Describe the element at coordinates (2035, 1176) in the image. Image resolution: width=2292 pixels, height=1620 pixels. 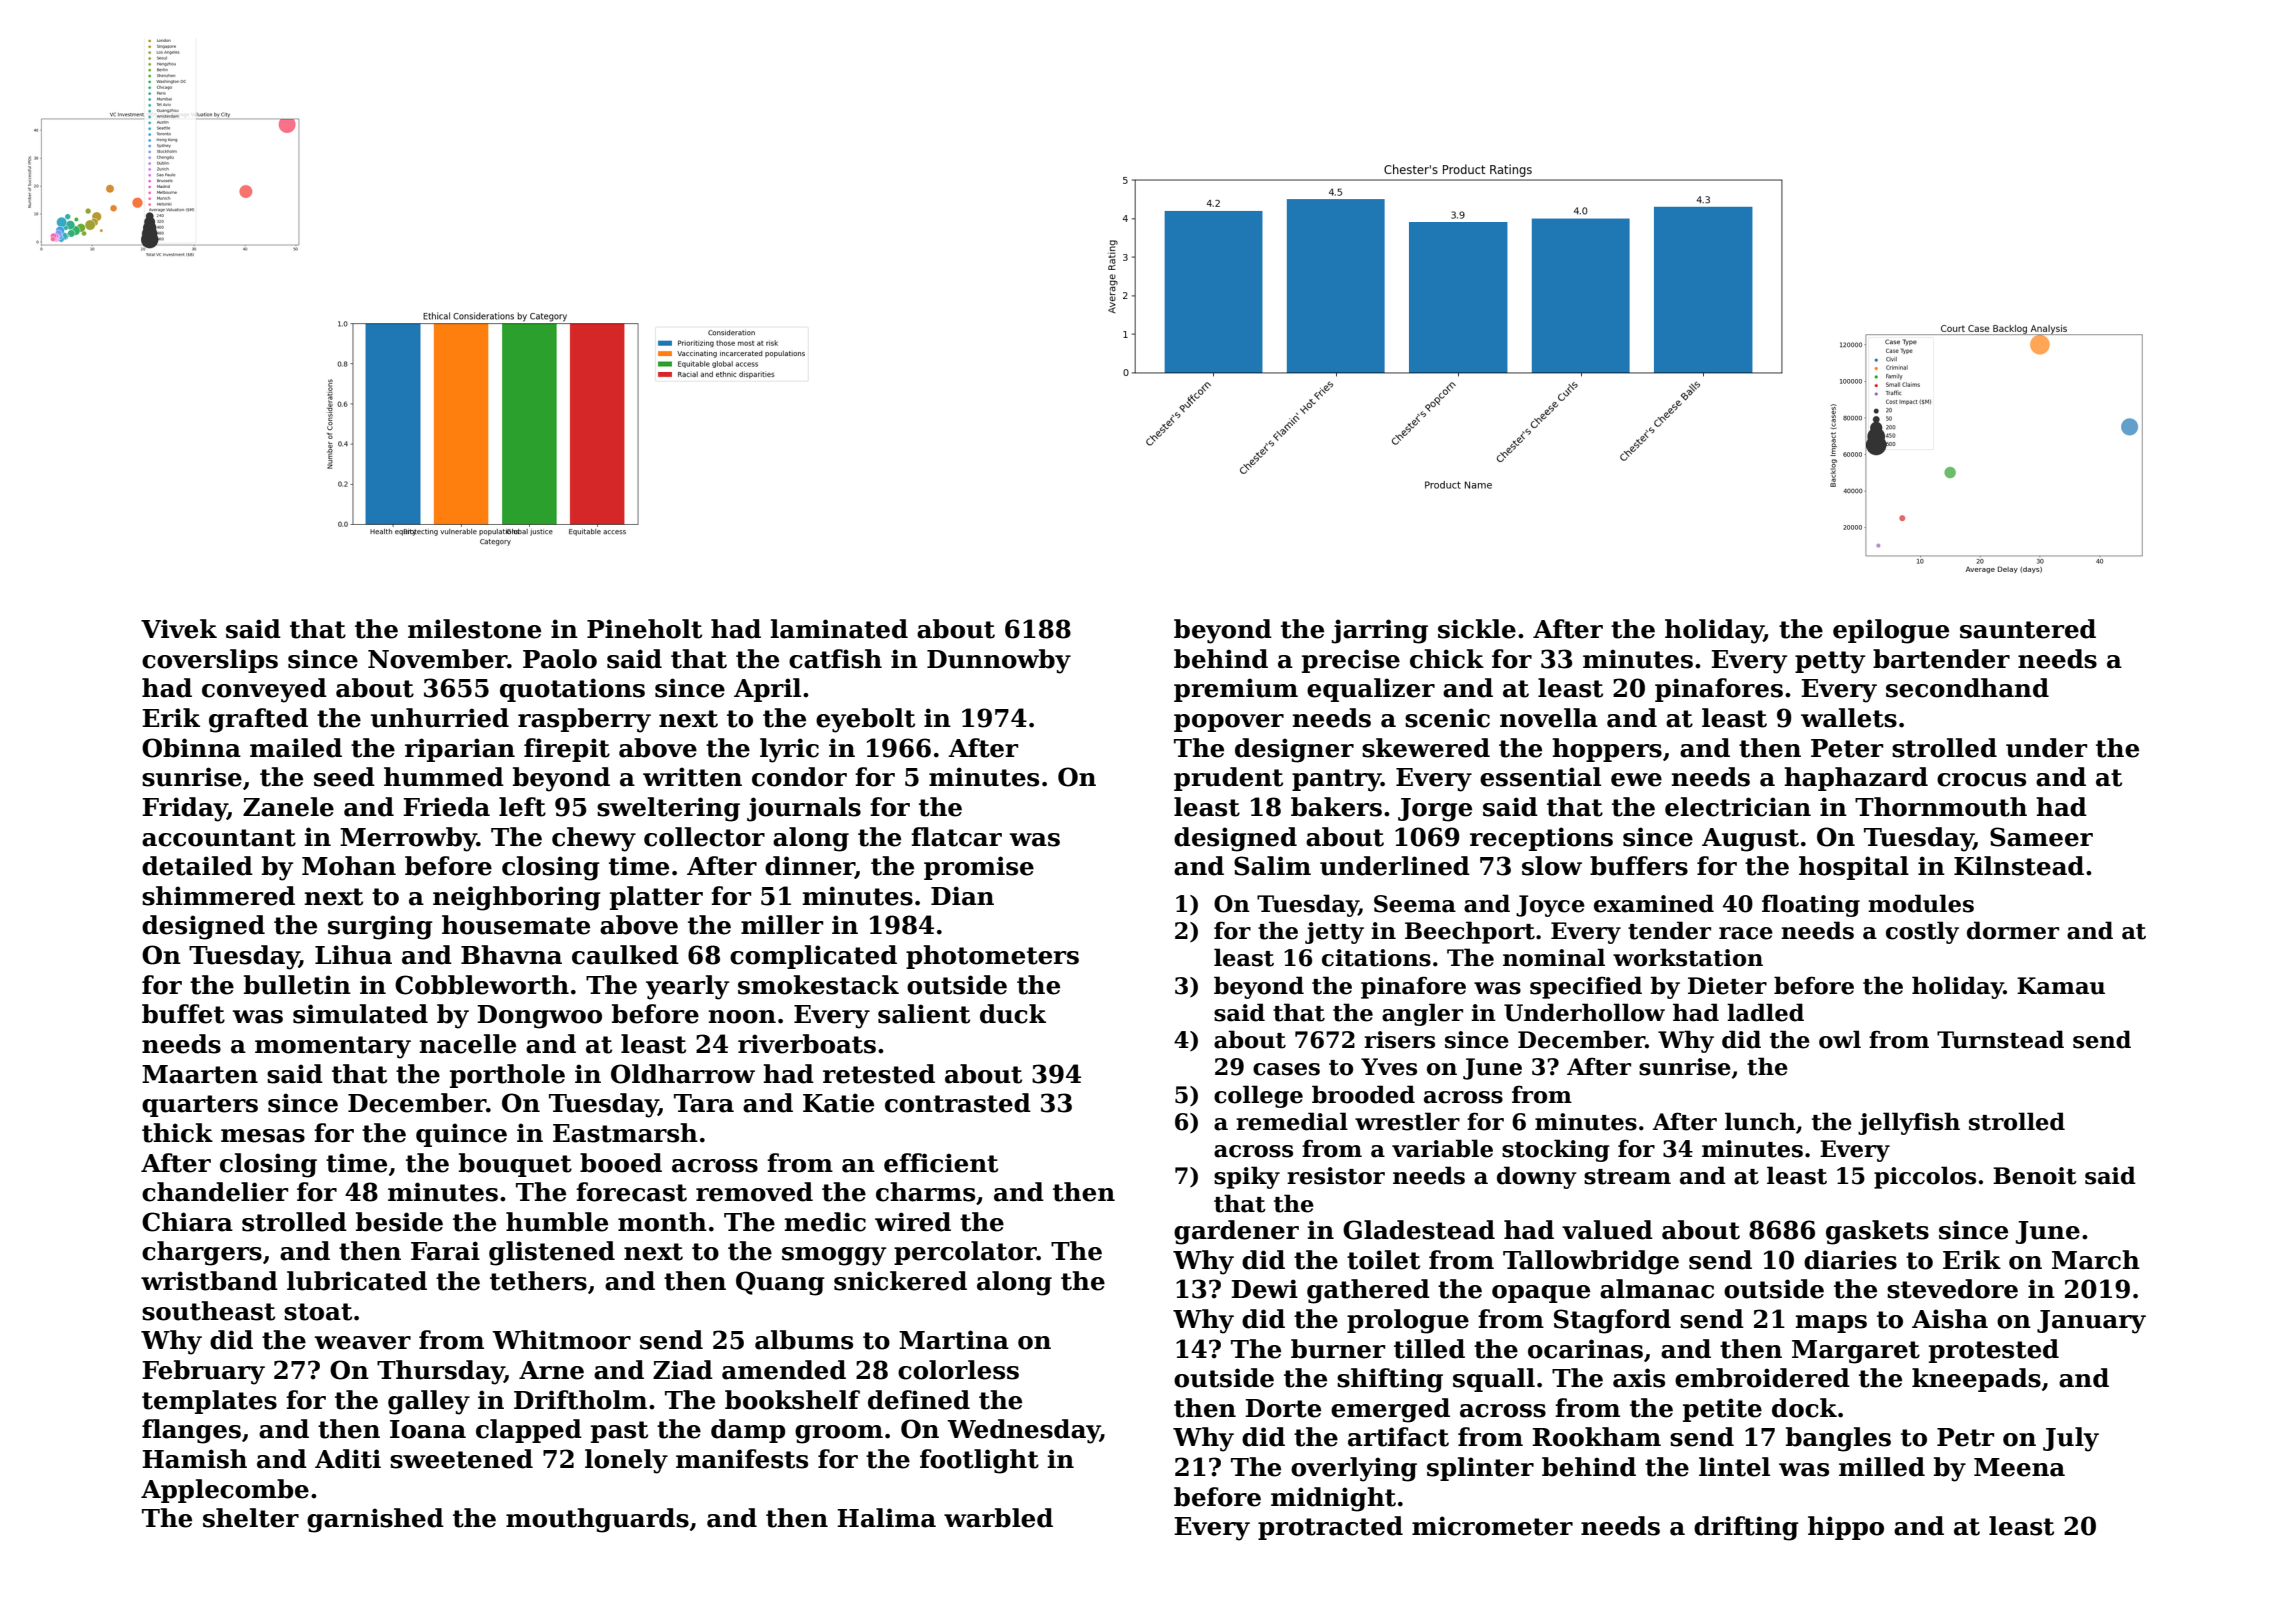
I see `Benoit` at that location.
